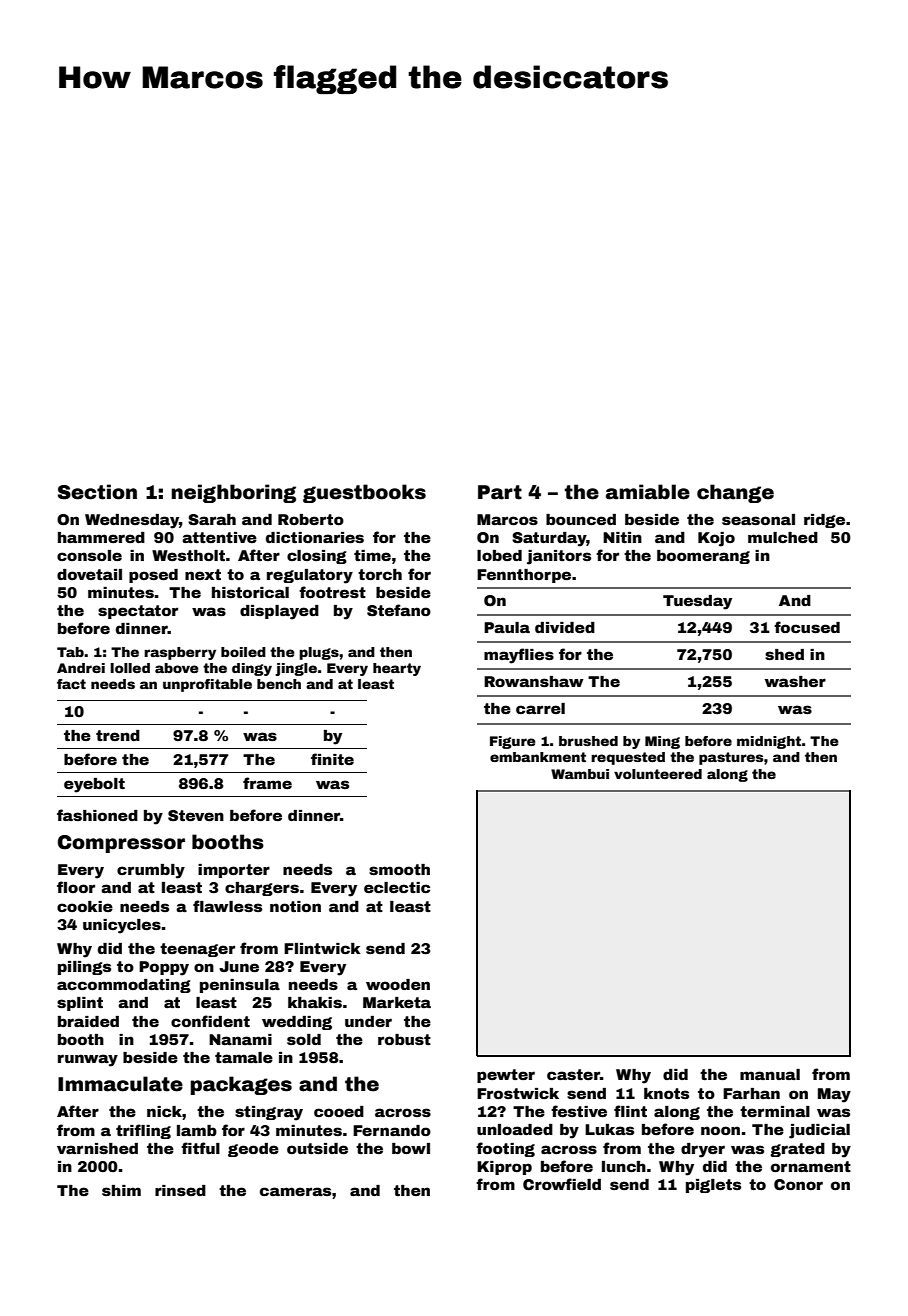 The height and width of the page is (1316, 908). Describe the element at coordinates (97, 492) in the page. I see `Section` at that location.
